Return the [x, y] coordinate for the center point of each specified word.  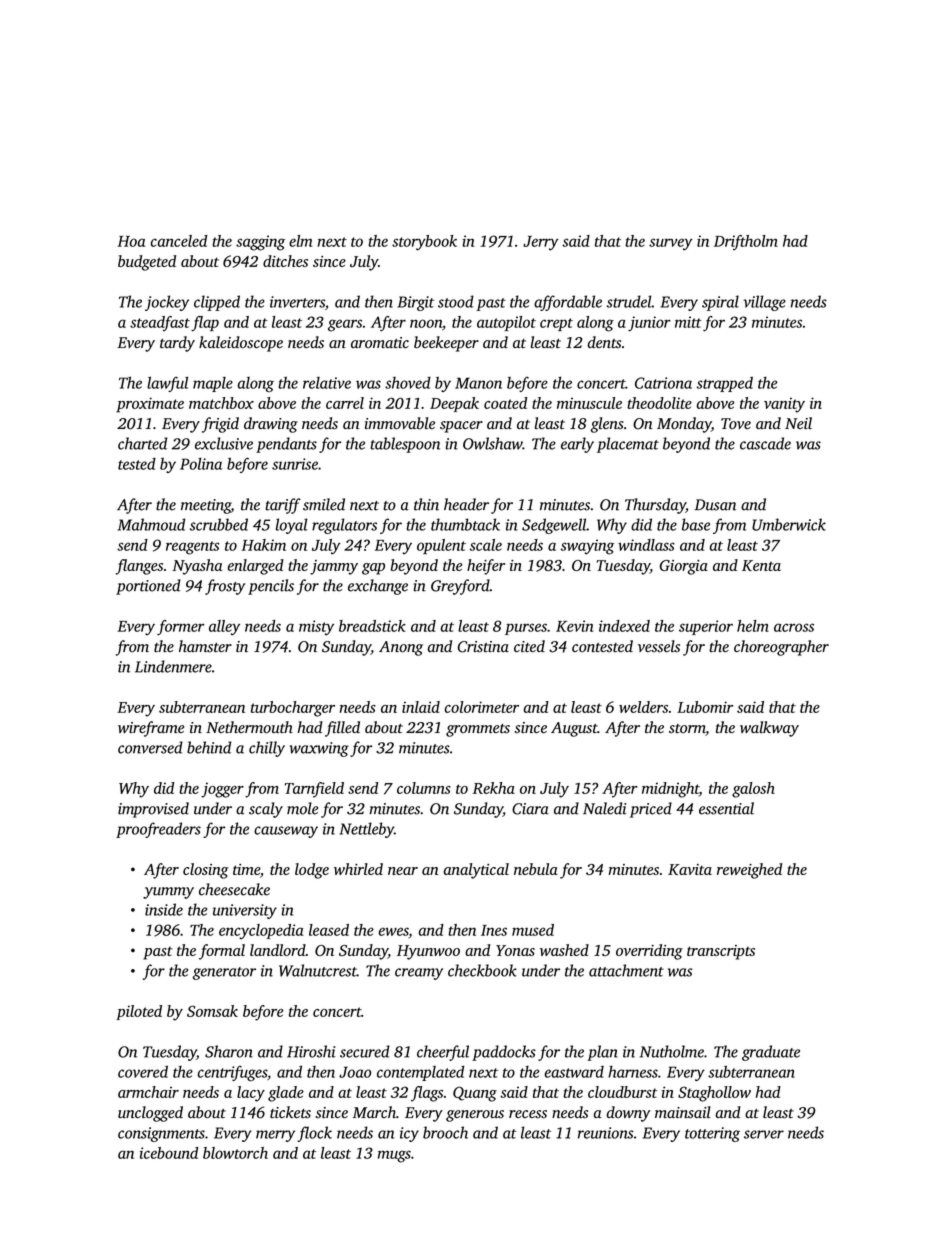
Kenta [761, 565]
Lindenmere [173, 666]
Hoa [131, 241]
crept [556, 324]
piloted [139, 1012]
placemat [628, 445]
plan [602, 1053]
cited [529, 646]
